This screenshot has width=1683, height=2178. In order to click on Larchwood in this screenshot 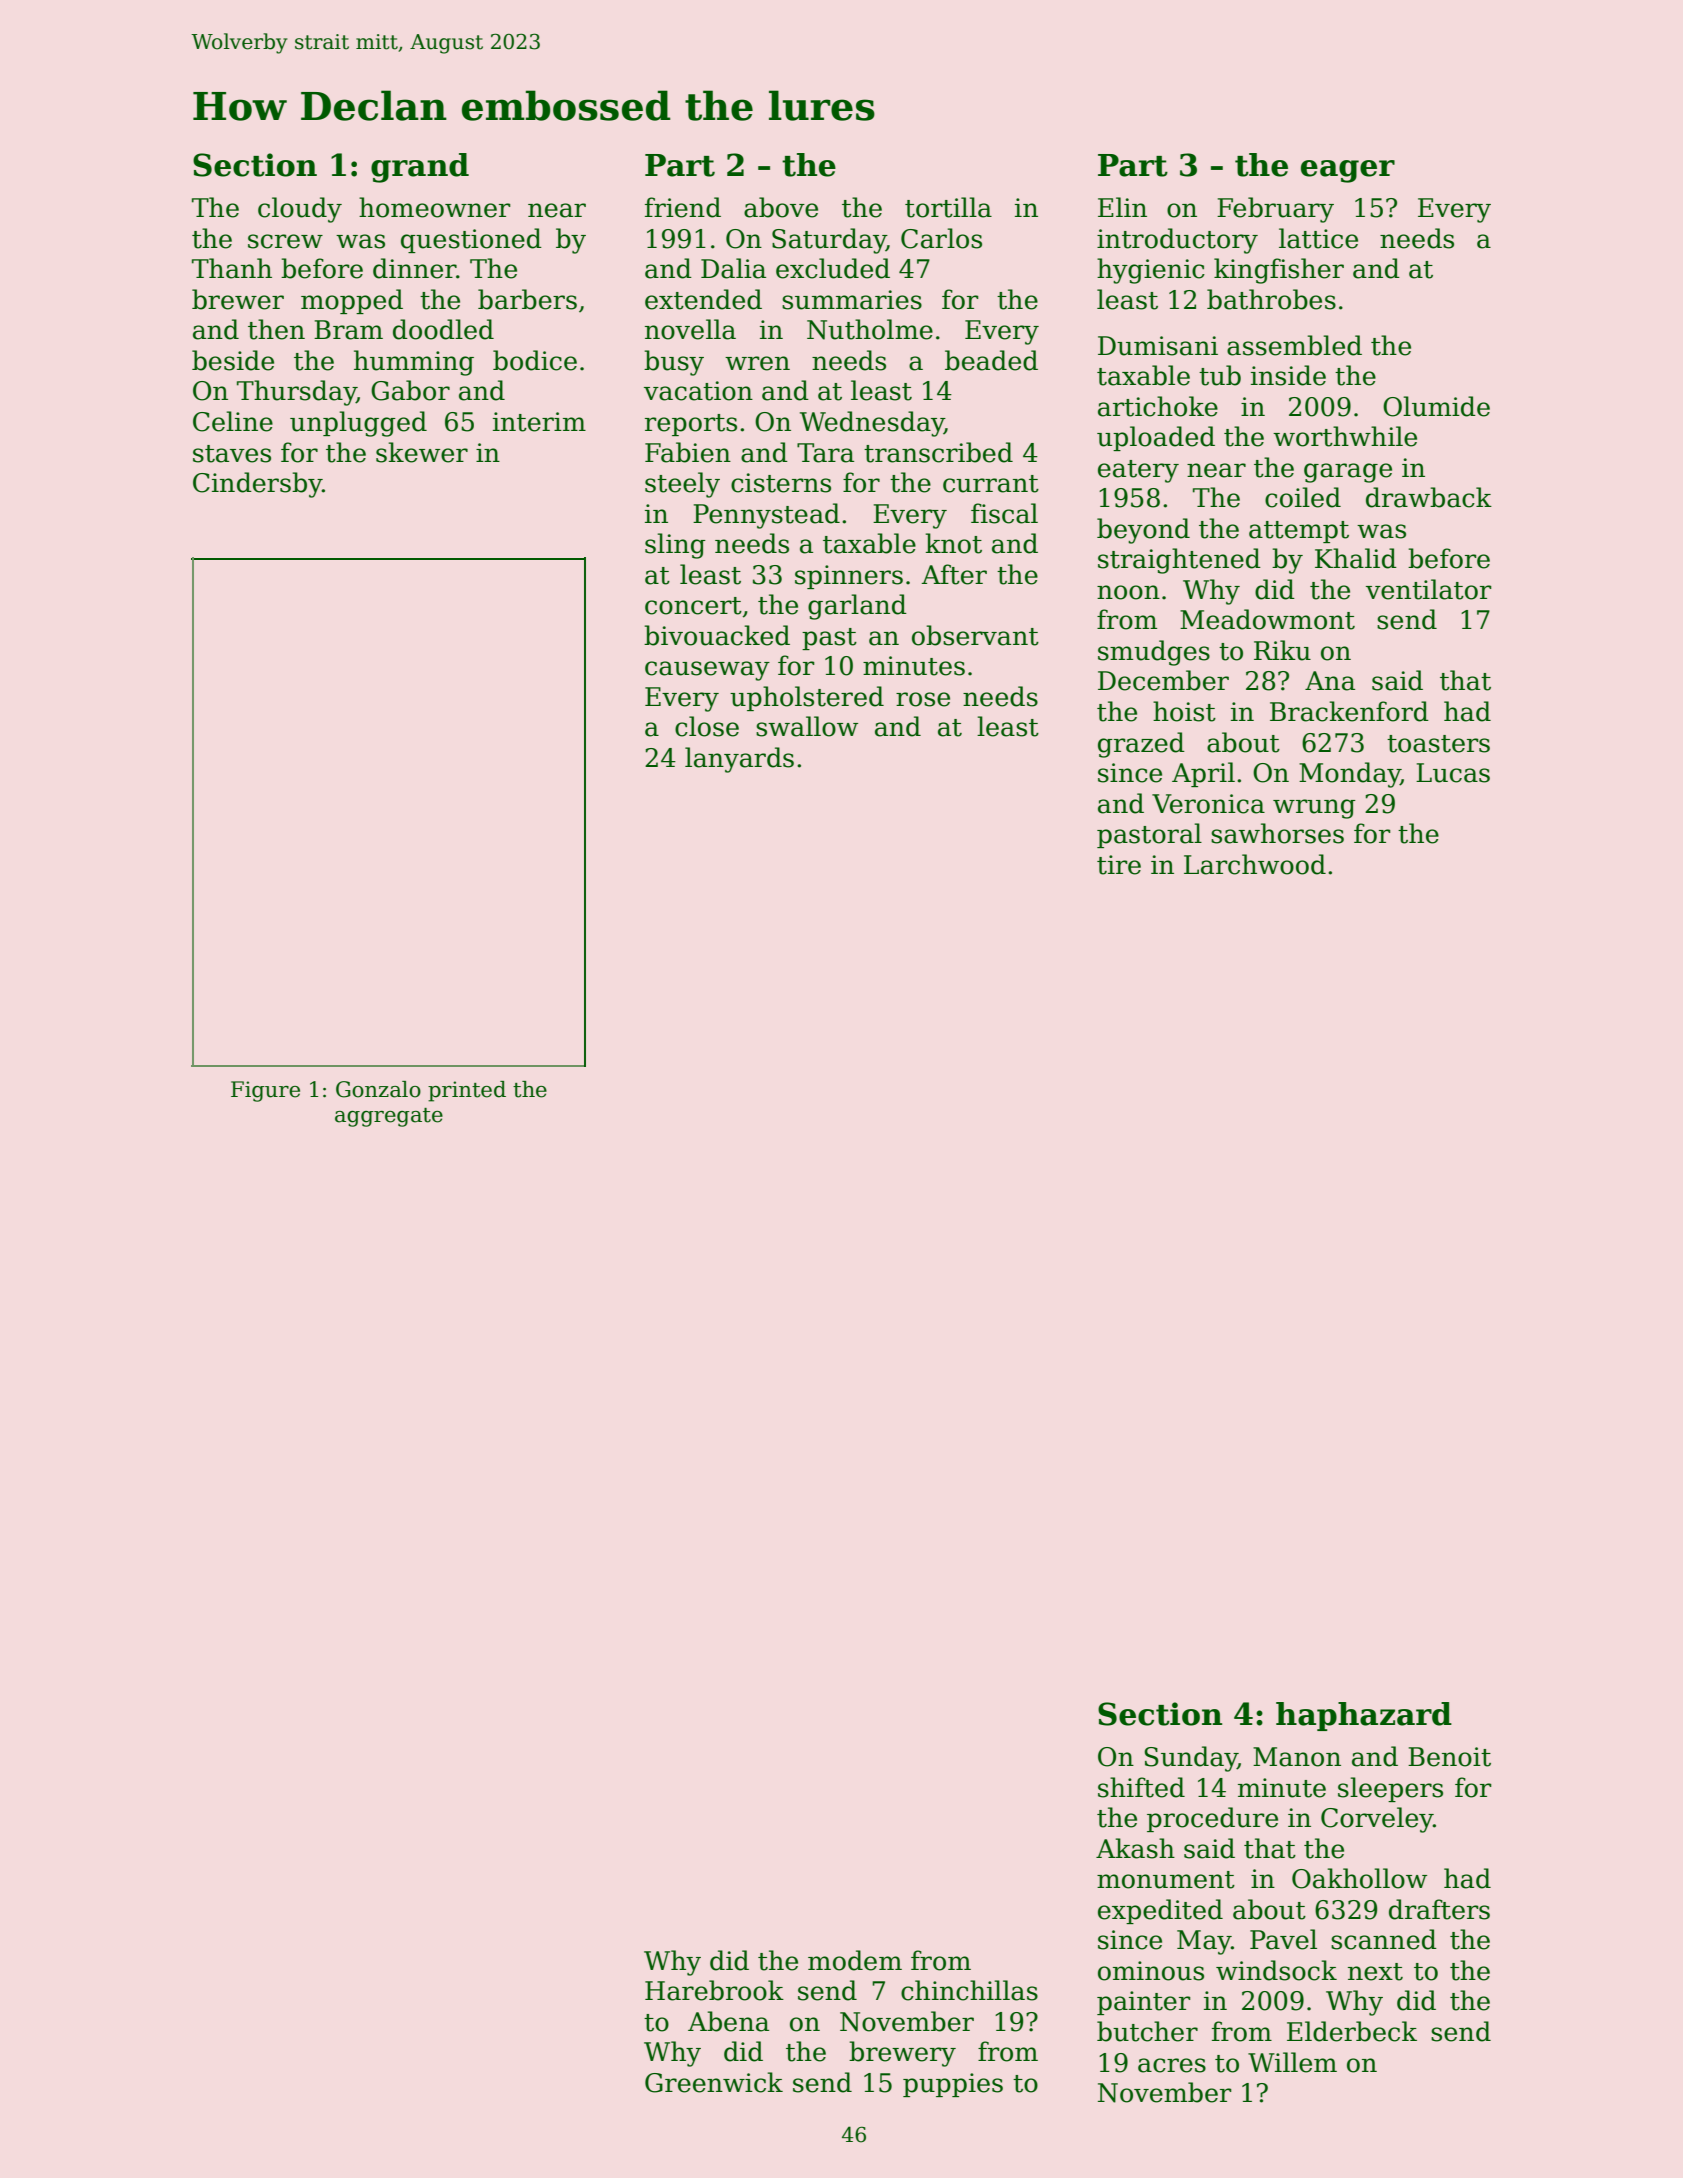, I will do `click(1255, 864)`.
